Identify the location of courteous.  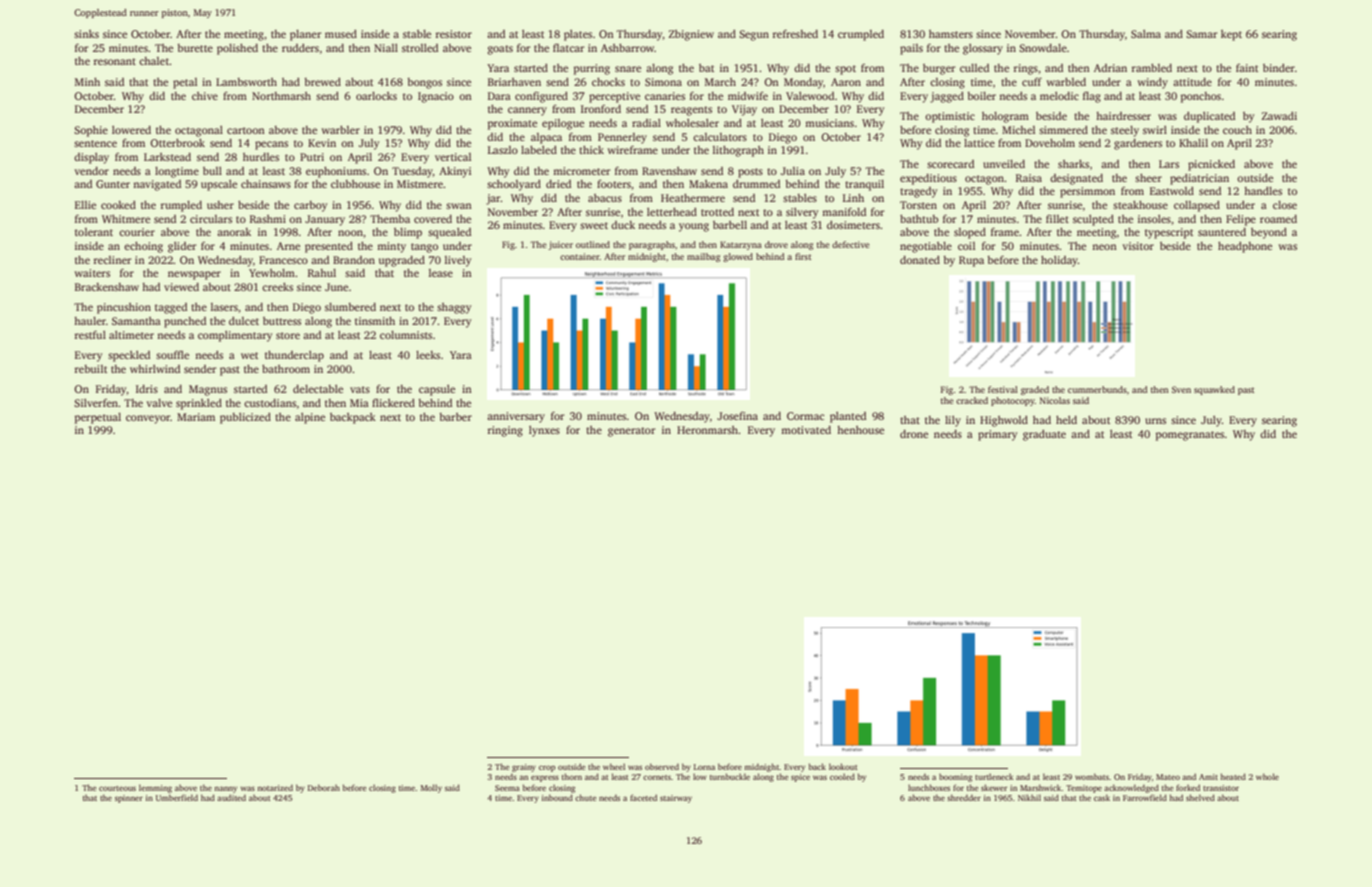
(117, 788).
